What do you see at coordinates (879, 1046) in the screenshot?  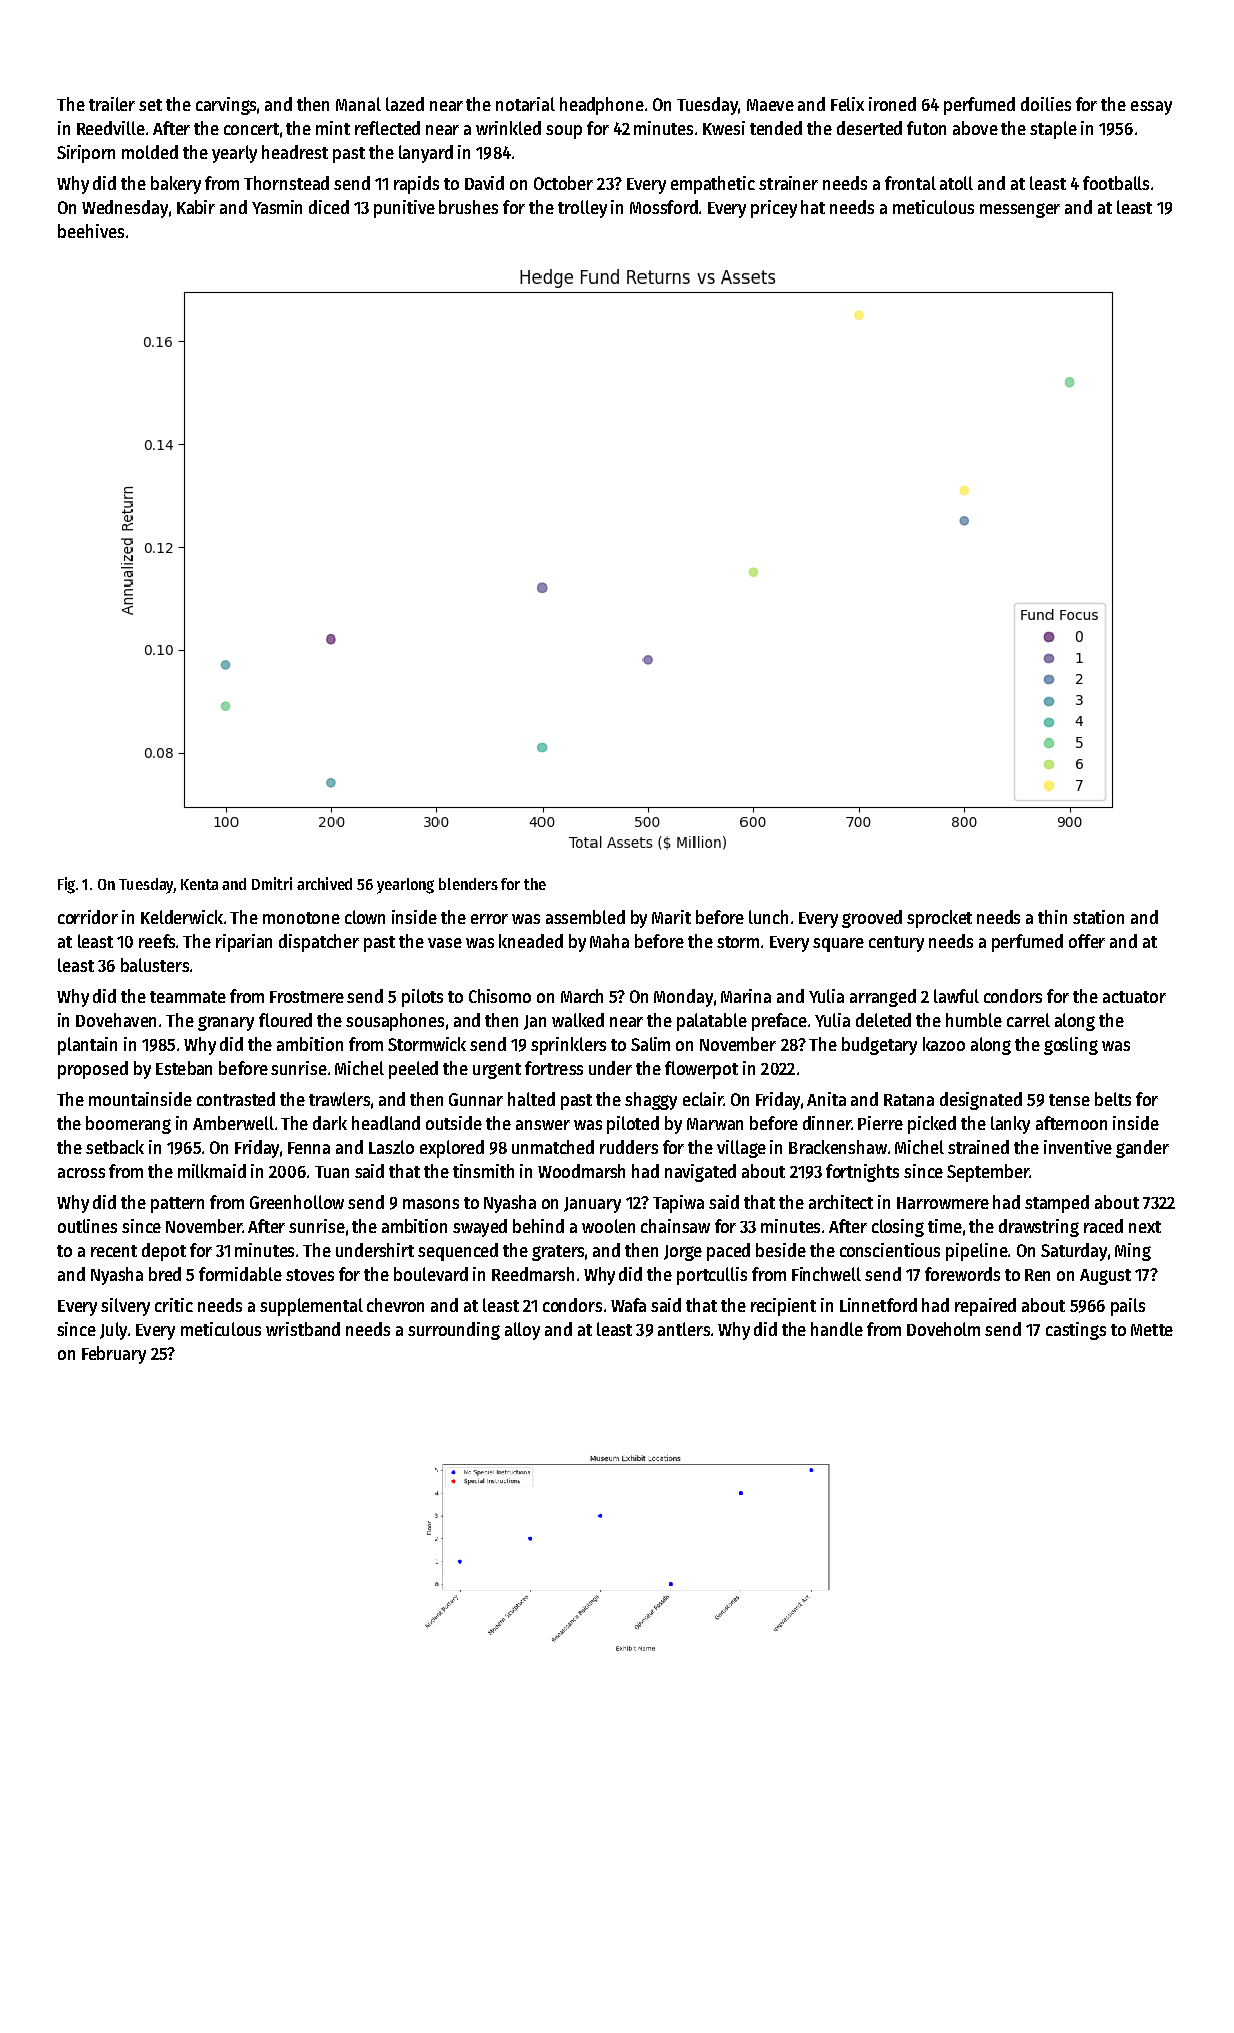 I see `budgetary` at bounding box center [879, 1046].
